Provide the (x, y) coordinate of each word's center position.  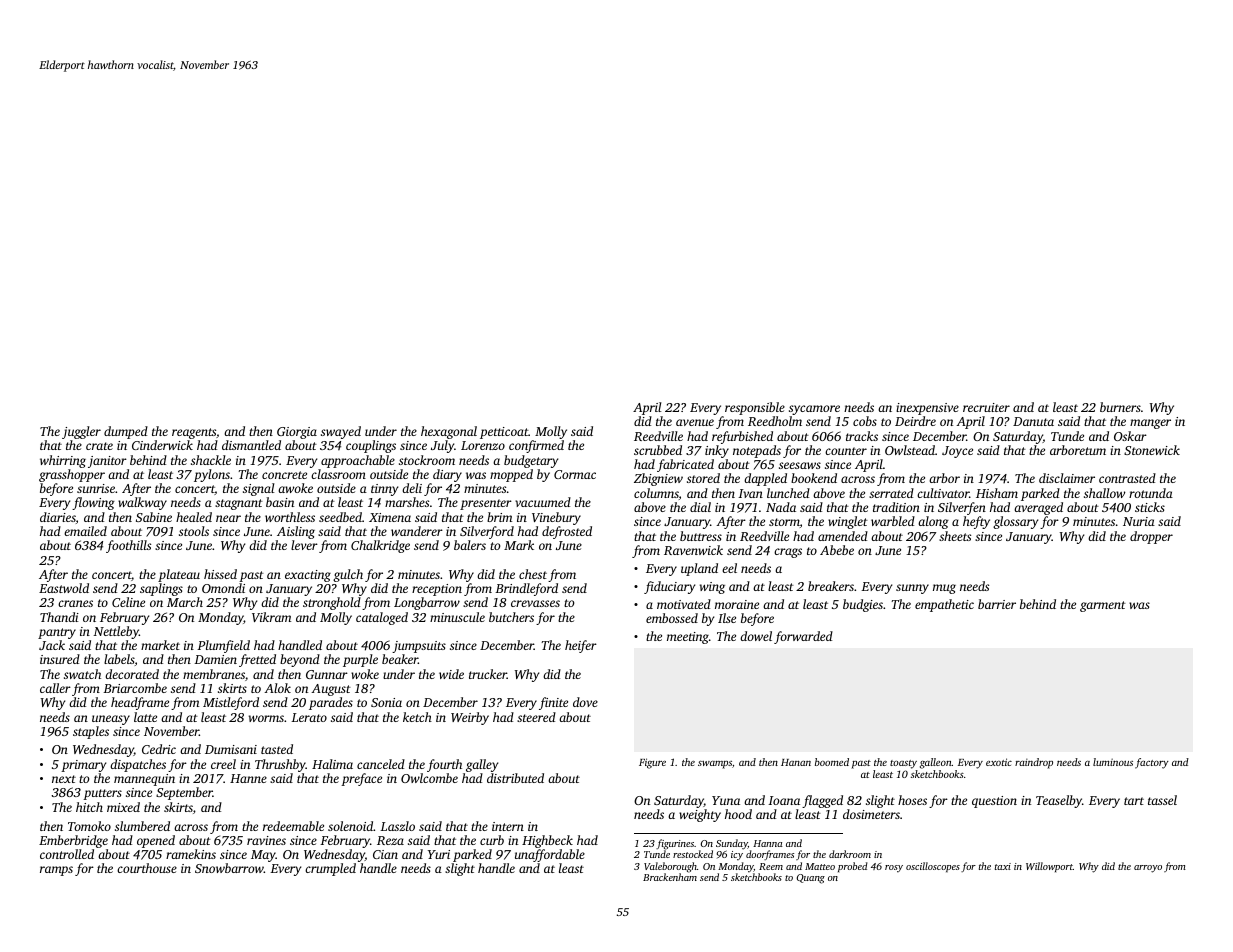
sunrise (96, 488)
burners (1120, 407)
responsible (755, 408)
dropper (1151, 537)
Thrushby (280, 765)
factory (1152, 763)
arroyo (1148, 869)
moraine (737, 604)
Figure (652, 763)
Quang (810, 879)
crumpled (330, 869)
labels (119, 659)
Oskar (1130, 436)
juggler (81, 432)
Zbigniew (658, 479)
